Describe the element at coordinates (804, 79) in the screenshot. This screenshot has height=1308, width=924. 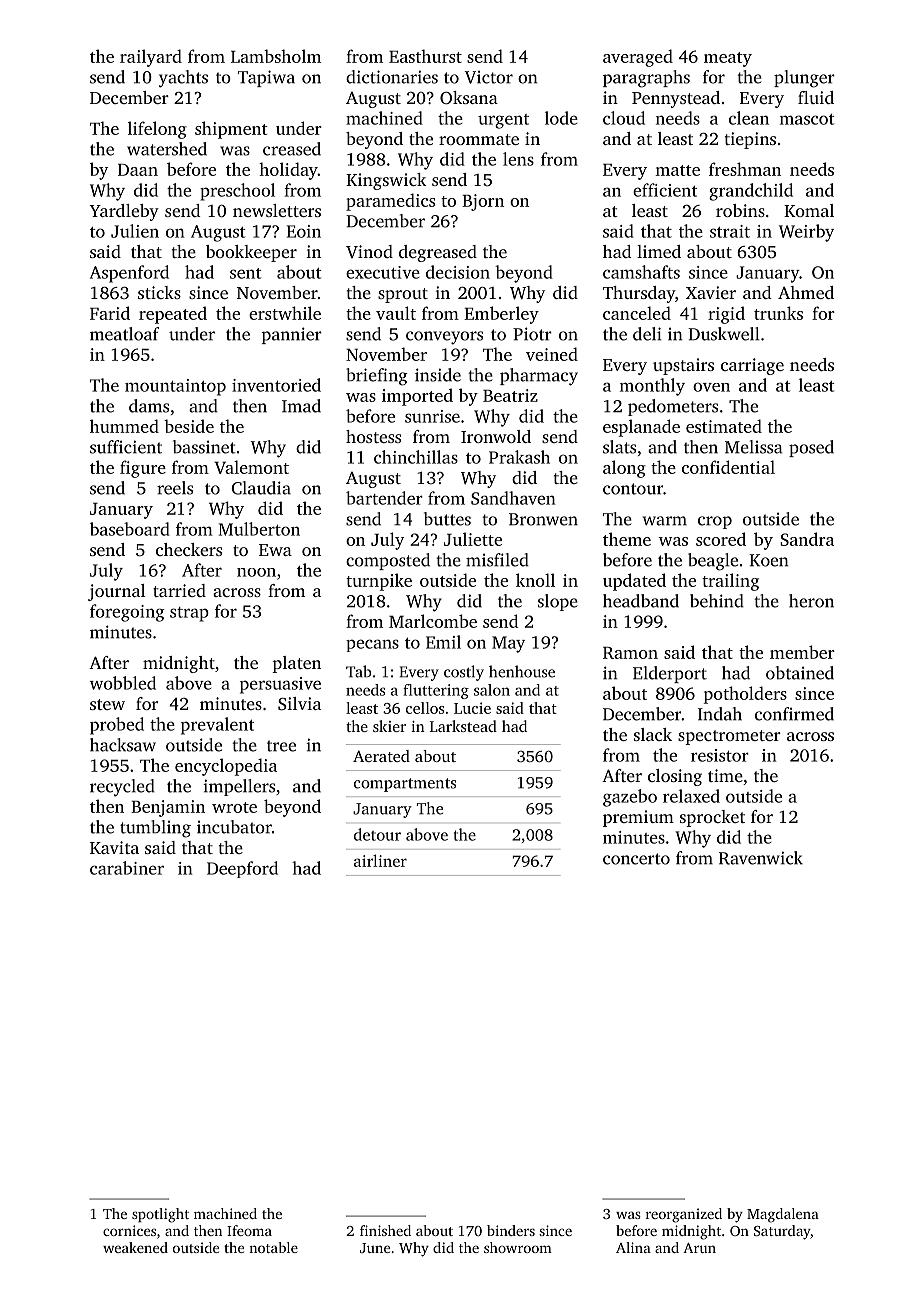
I see `plunger` at that location.
